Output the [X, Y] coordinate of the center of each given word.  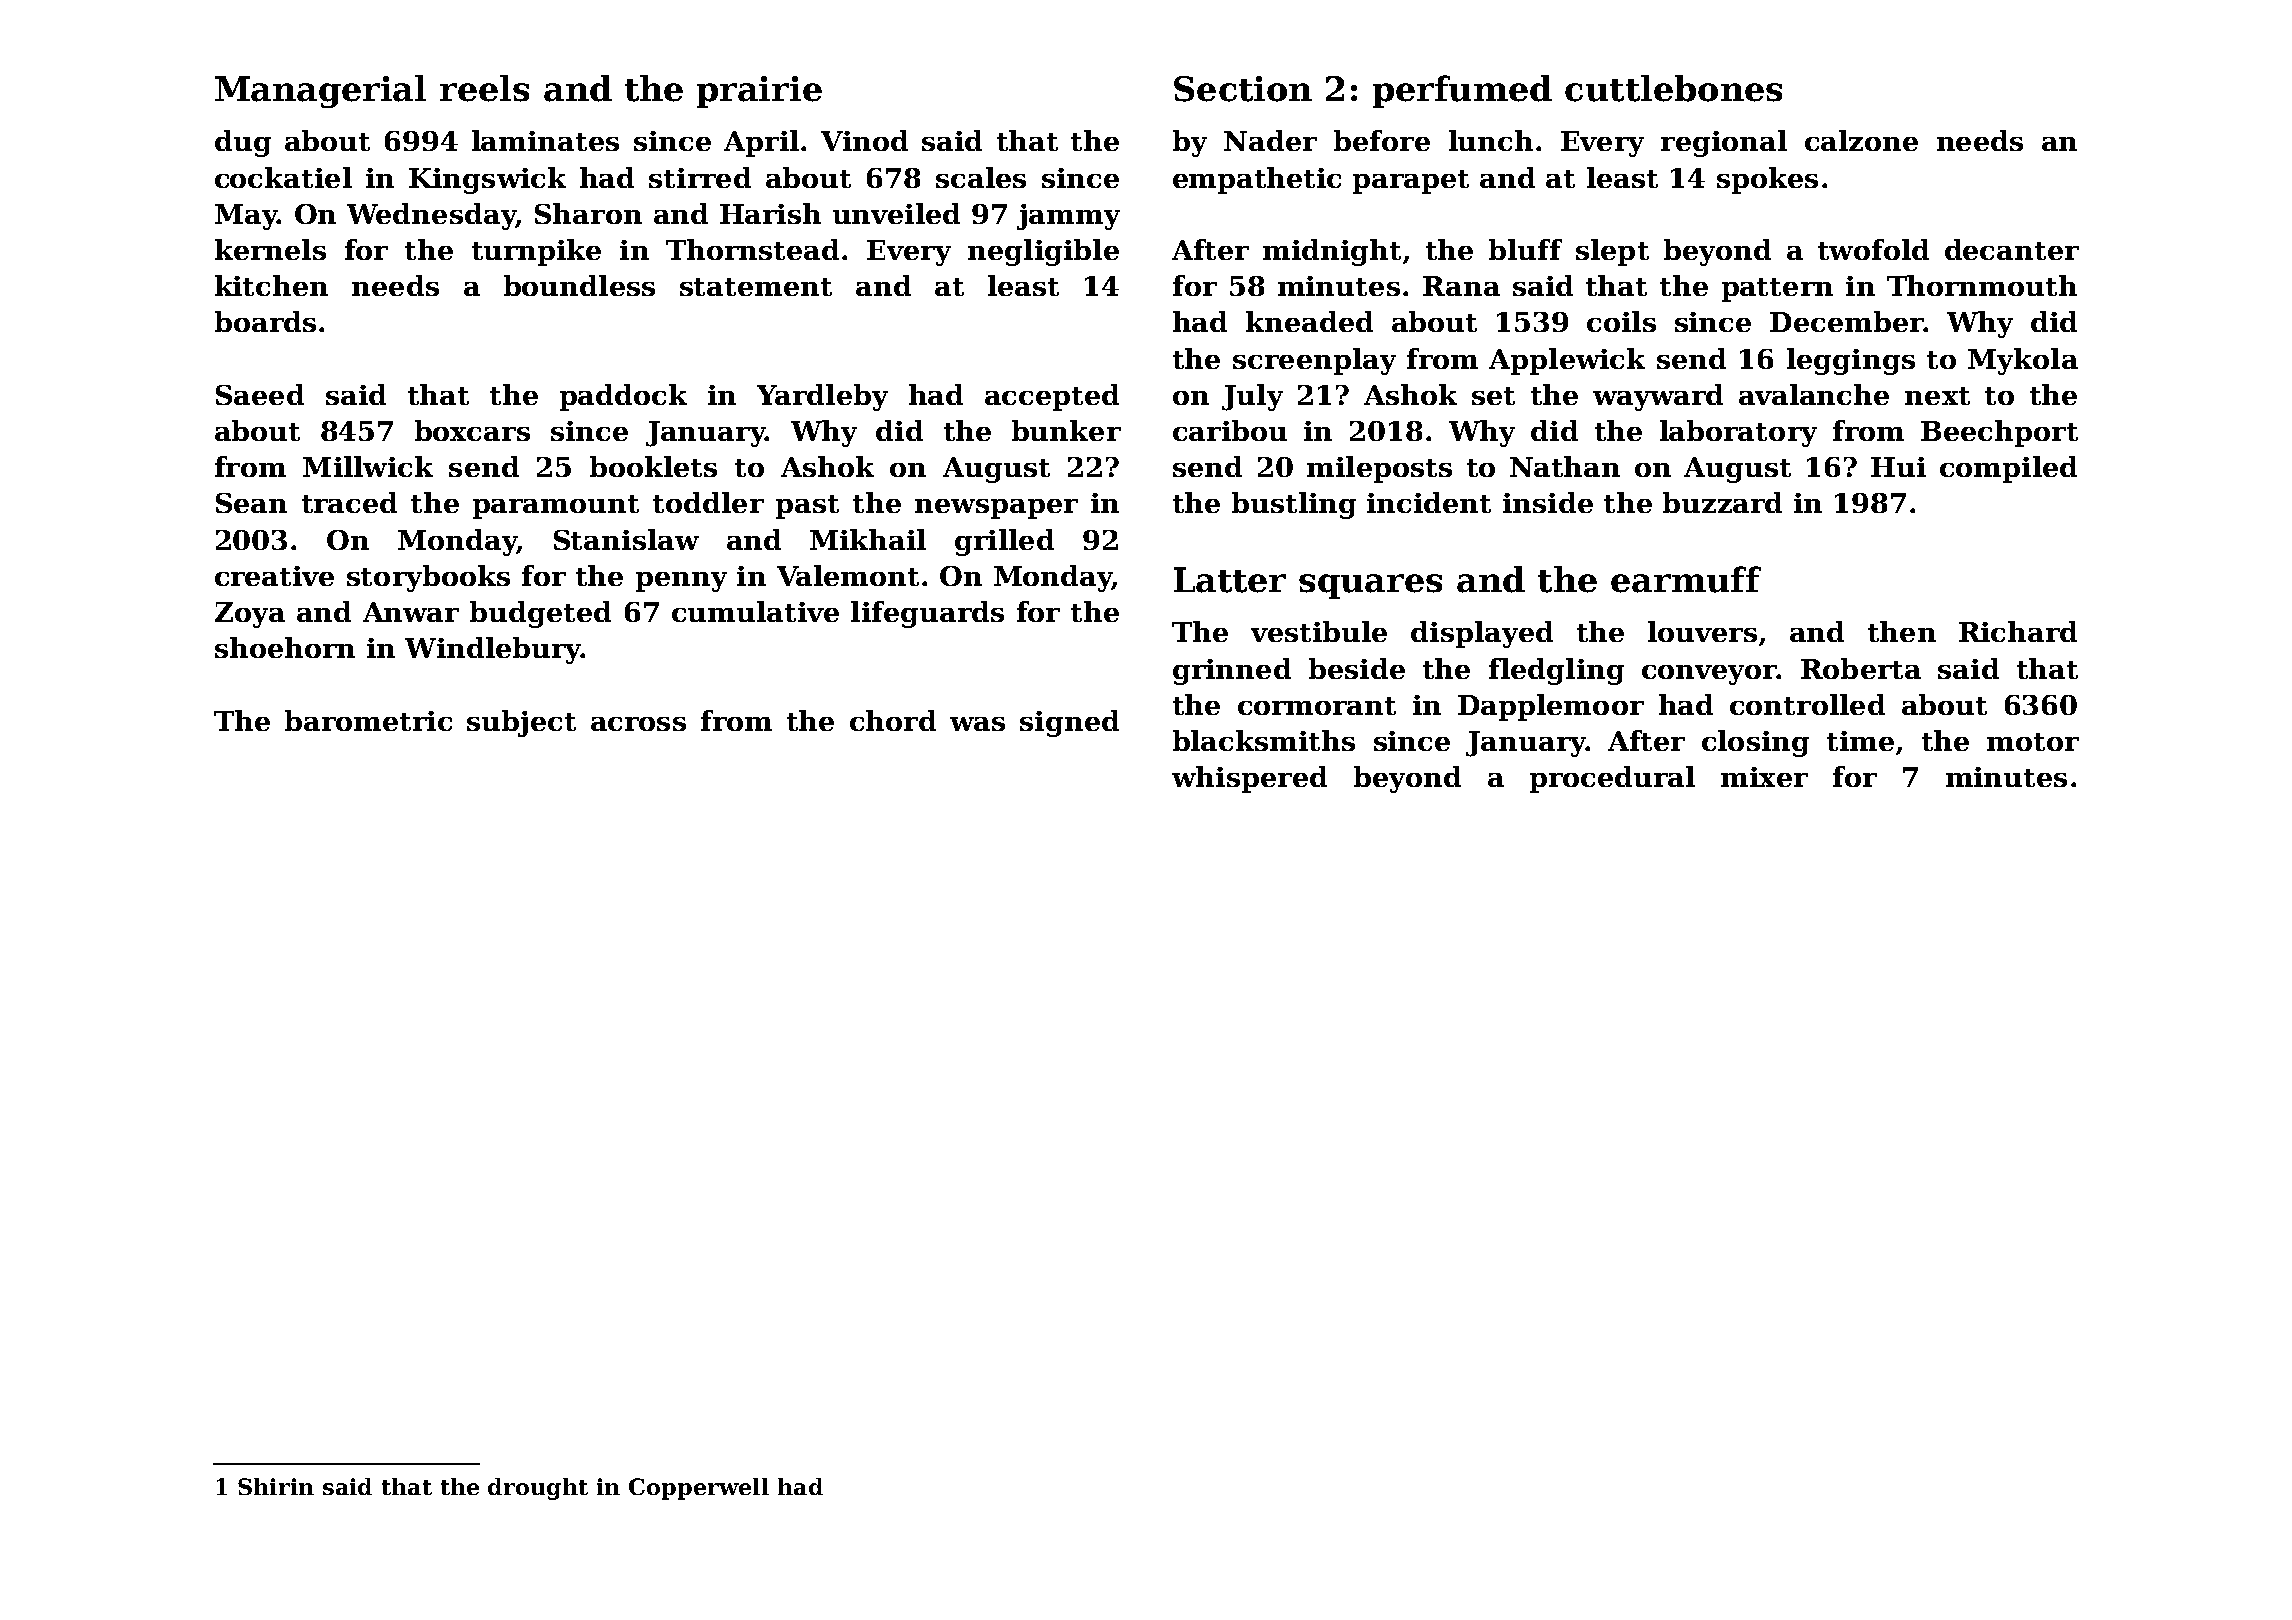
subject [521, 723]
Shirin [276, 1486]
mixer [1764, 777]
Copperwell [699, 1489]
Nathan [1565, 466]
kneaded [1309, 321]
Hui [1898, 467]
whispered [1249, 779]
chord [893, 720]
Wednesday [431, 216]
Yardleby [822, 397]
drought [538, 1489]
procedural [1612, 779]
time [1860, 741]
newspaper [996, 509]
